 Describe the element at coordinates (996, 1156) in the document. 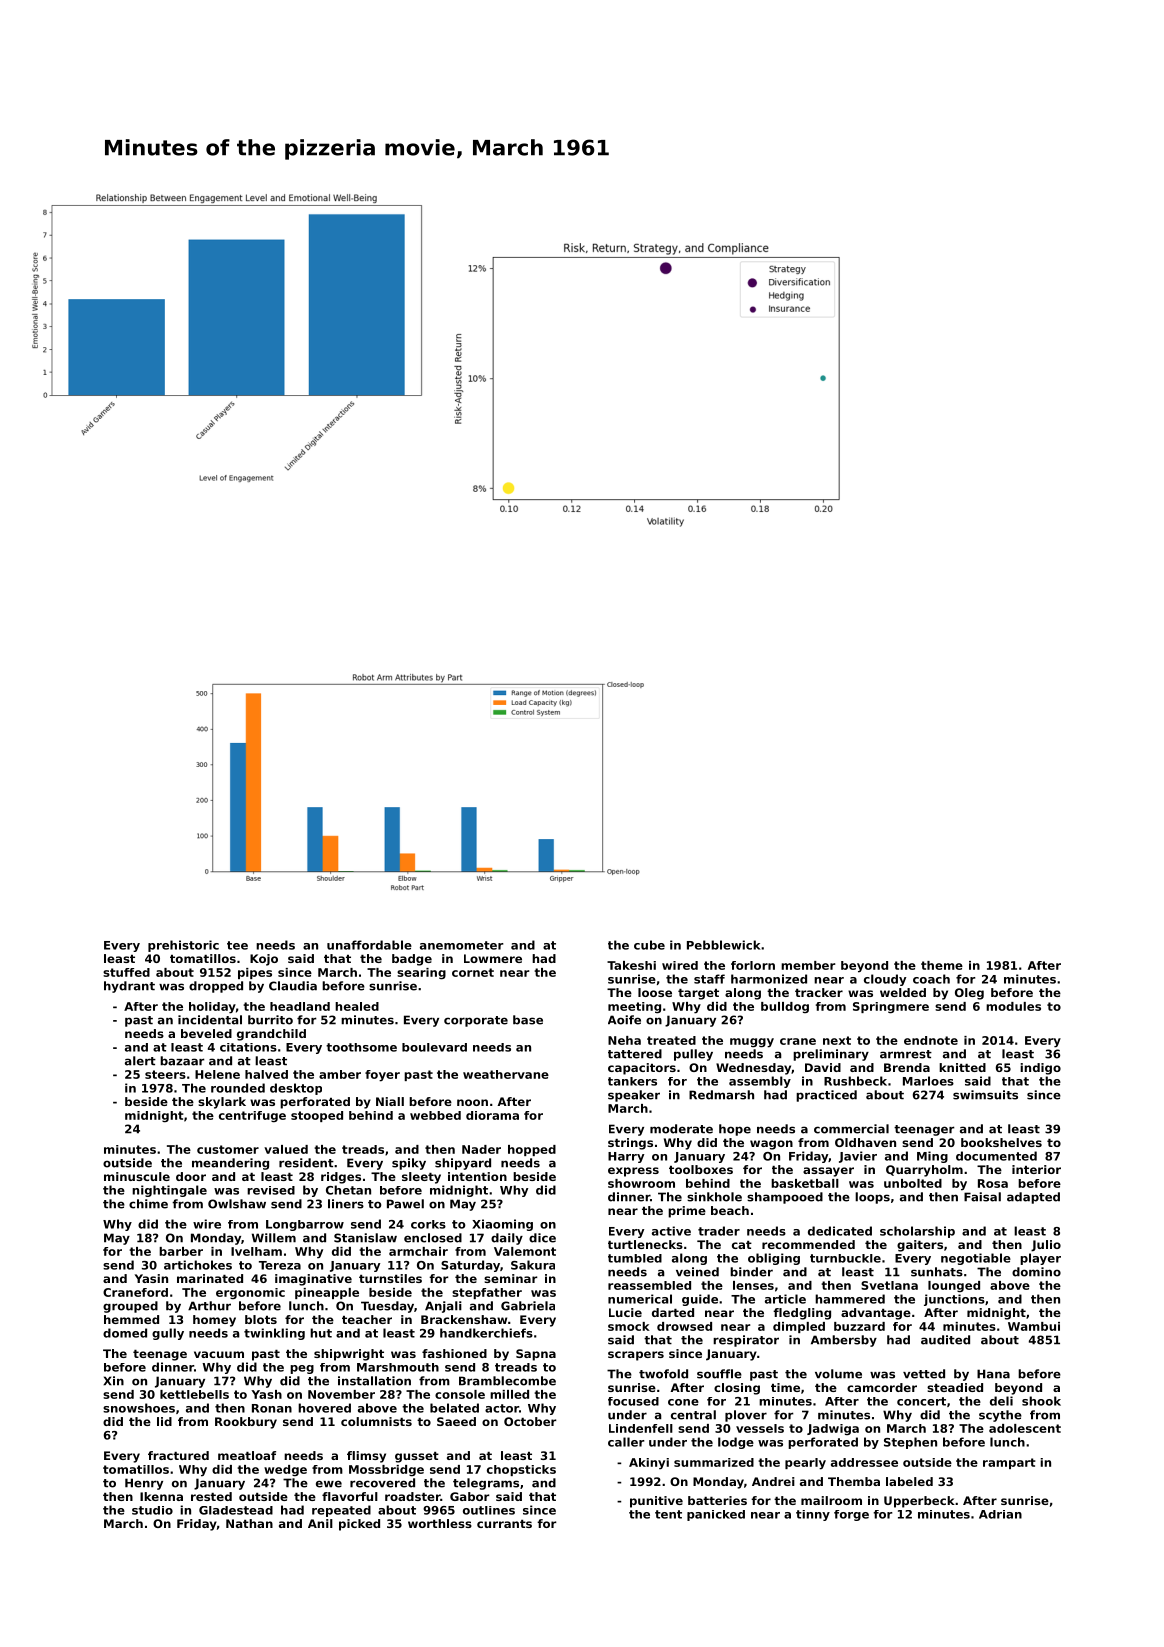

I see `documented` at that location.
